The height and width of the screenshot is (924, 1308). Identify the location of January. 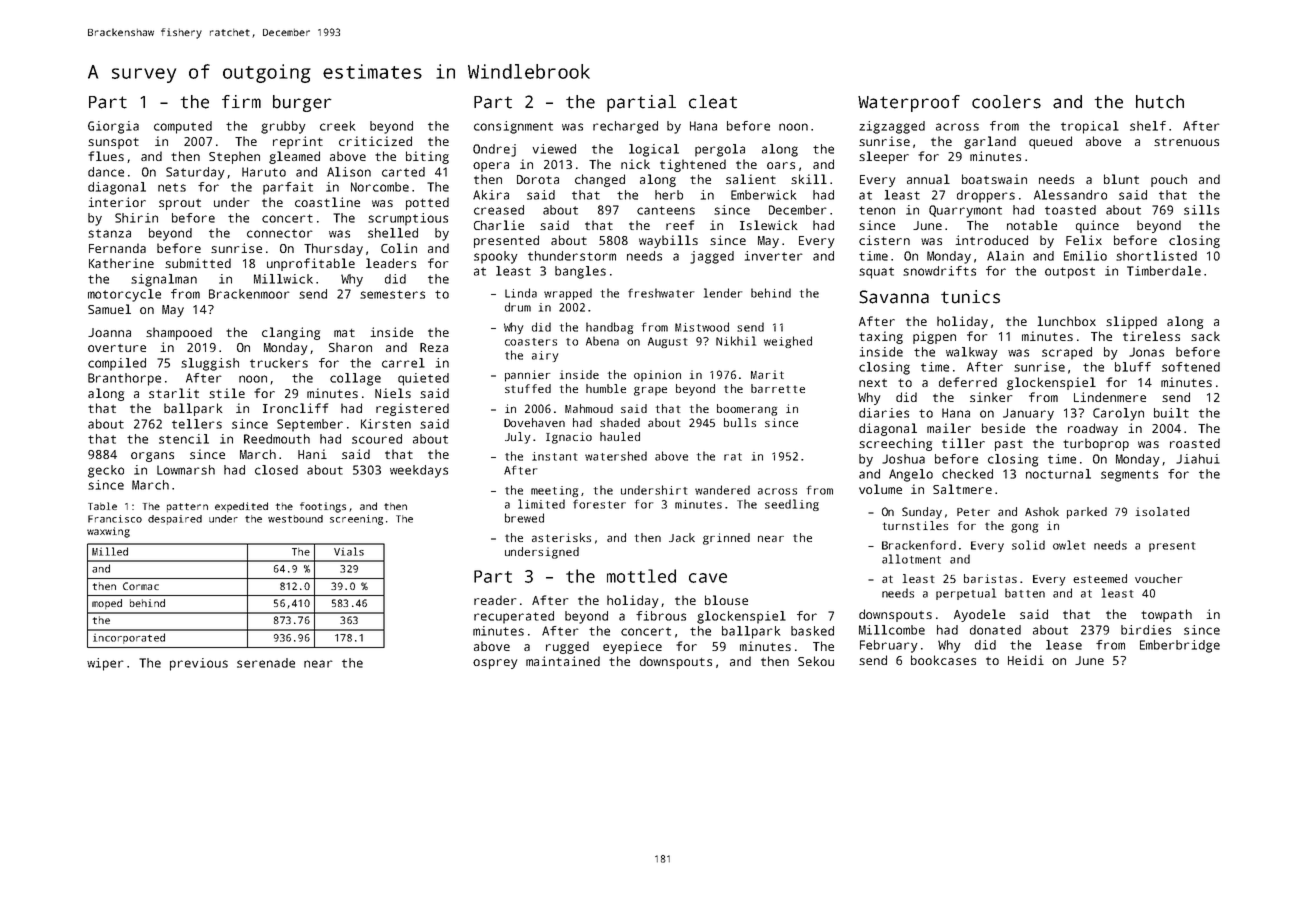
(1028, 414).
